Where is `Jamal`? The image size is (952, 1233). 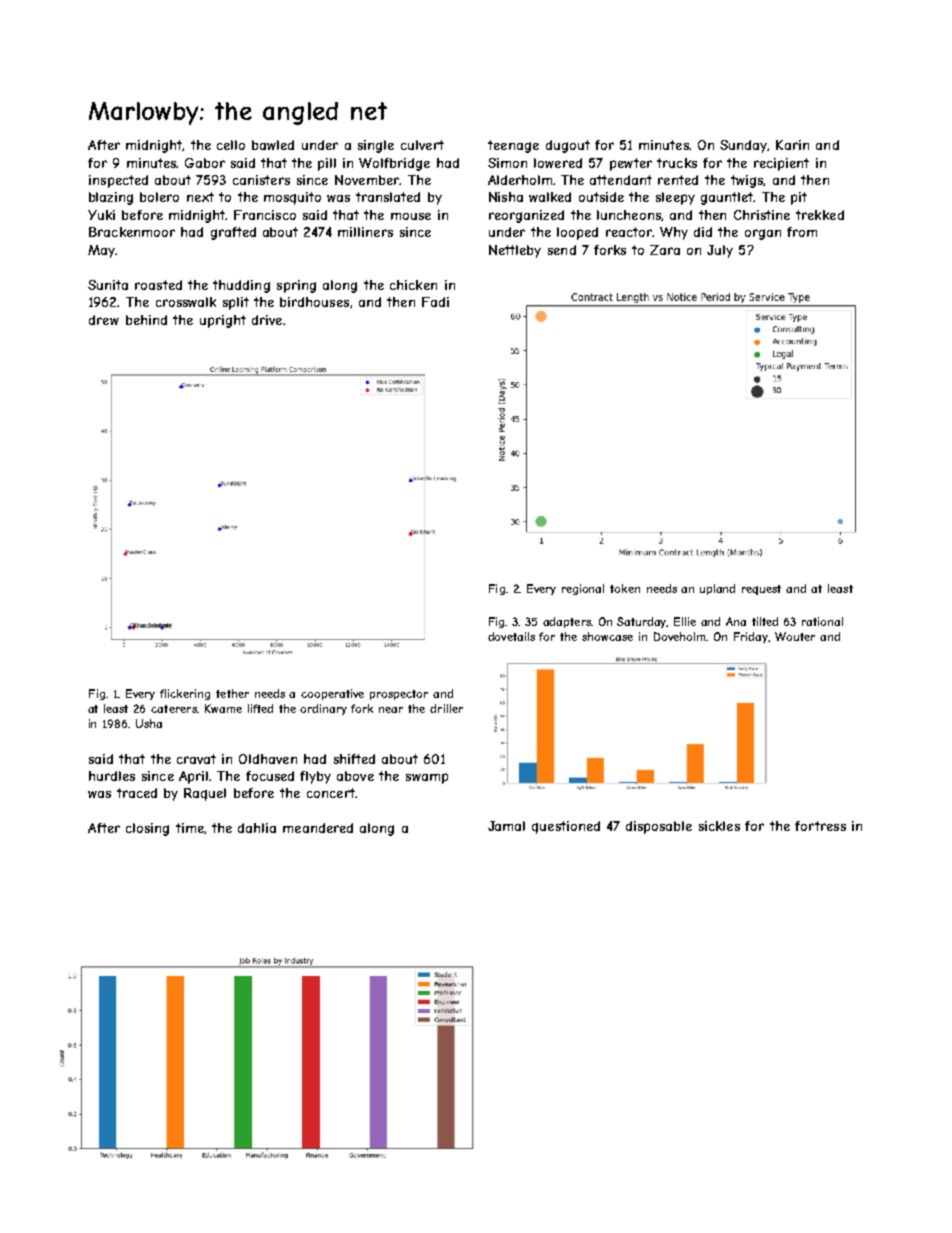 Jamal is located at coordinates (506, 826).
